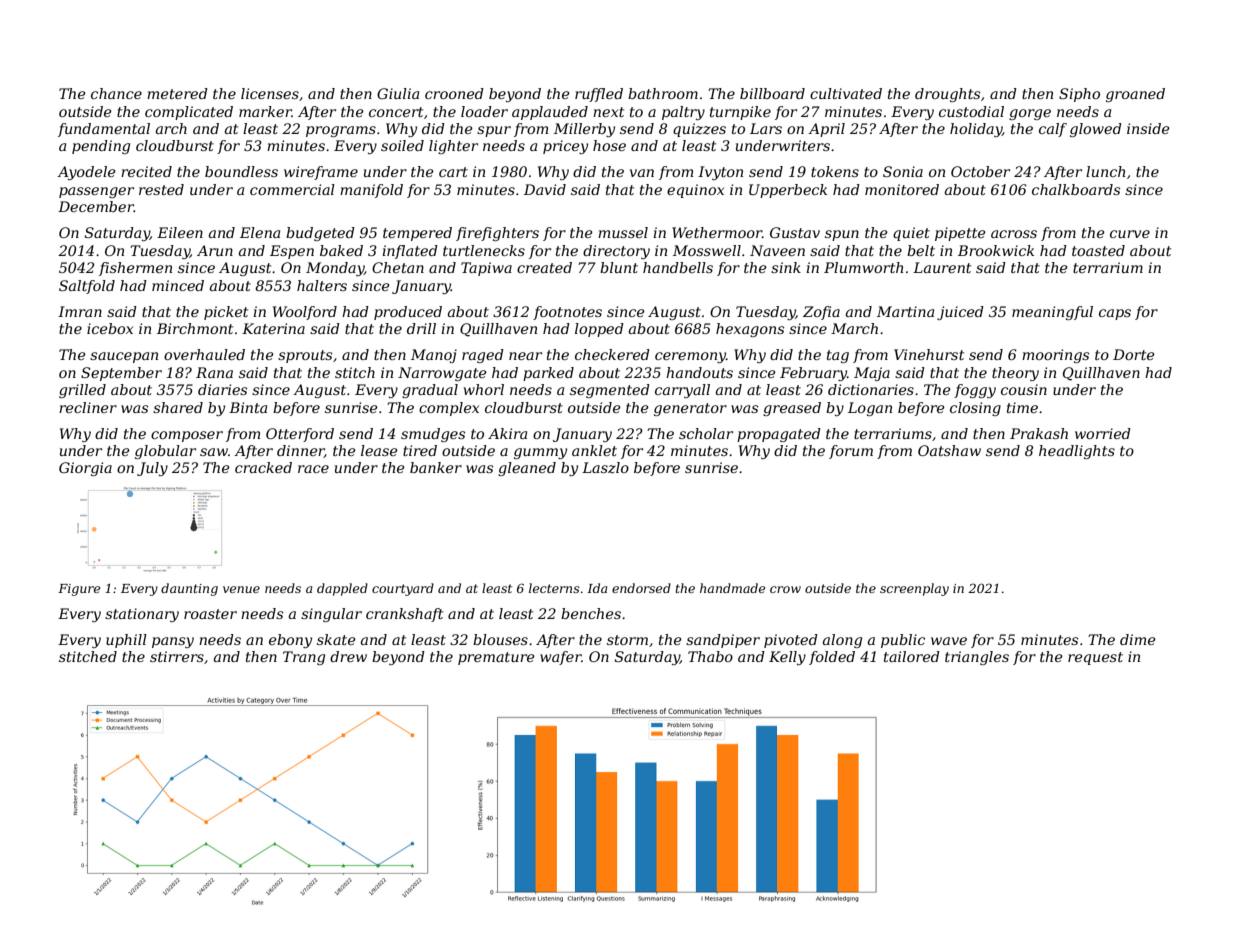 The image size is (1233, 952). Describe the element at coordinates (189, 589) in the screenshot. I see `daunting` at that location.
